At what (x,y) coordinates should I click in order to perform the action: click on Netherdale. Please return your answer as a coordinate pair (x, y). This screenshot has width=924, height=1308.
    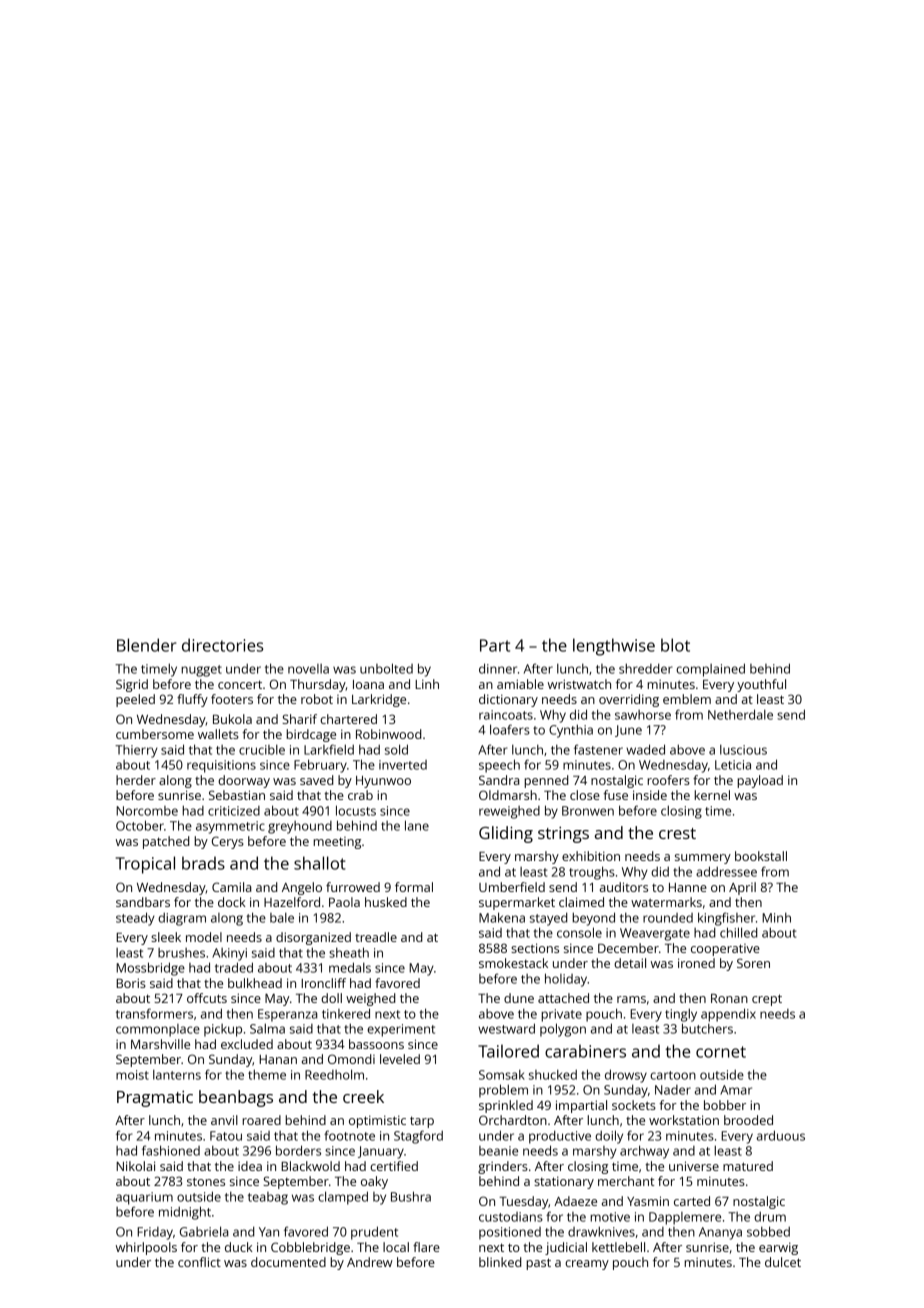
    Looking at the image, I should click on (740, 714).
